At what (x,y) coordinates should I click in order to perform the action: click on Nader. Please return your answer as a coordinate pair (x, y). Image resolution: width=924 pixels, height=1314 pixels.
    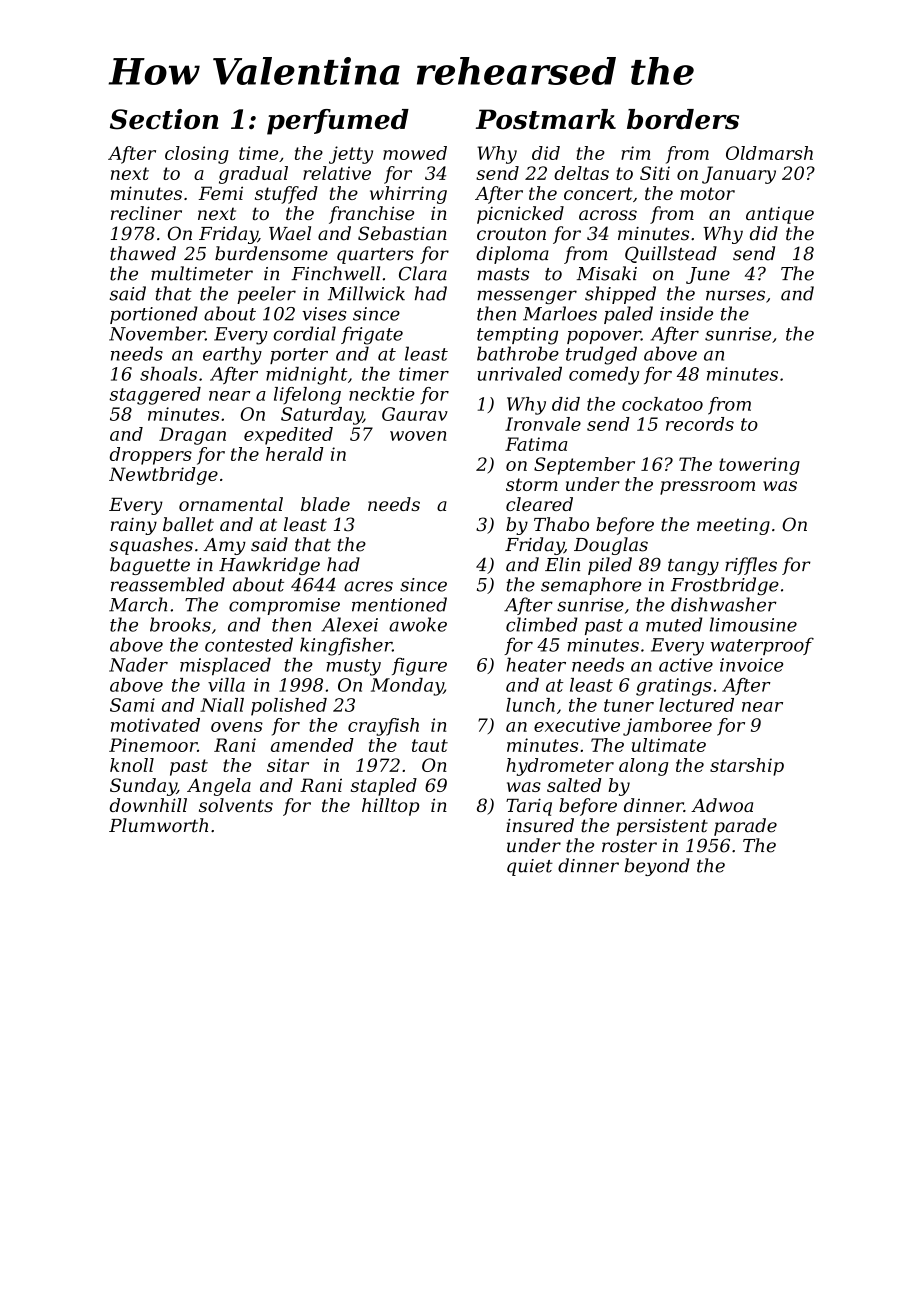
    Looking at the image, I should click on (138, 664).
